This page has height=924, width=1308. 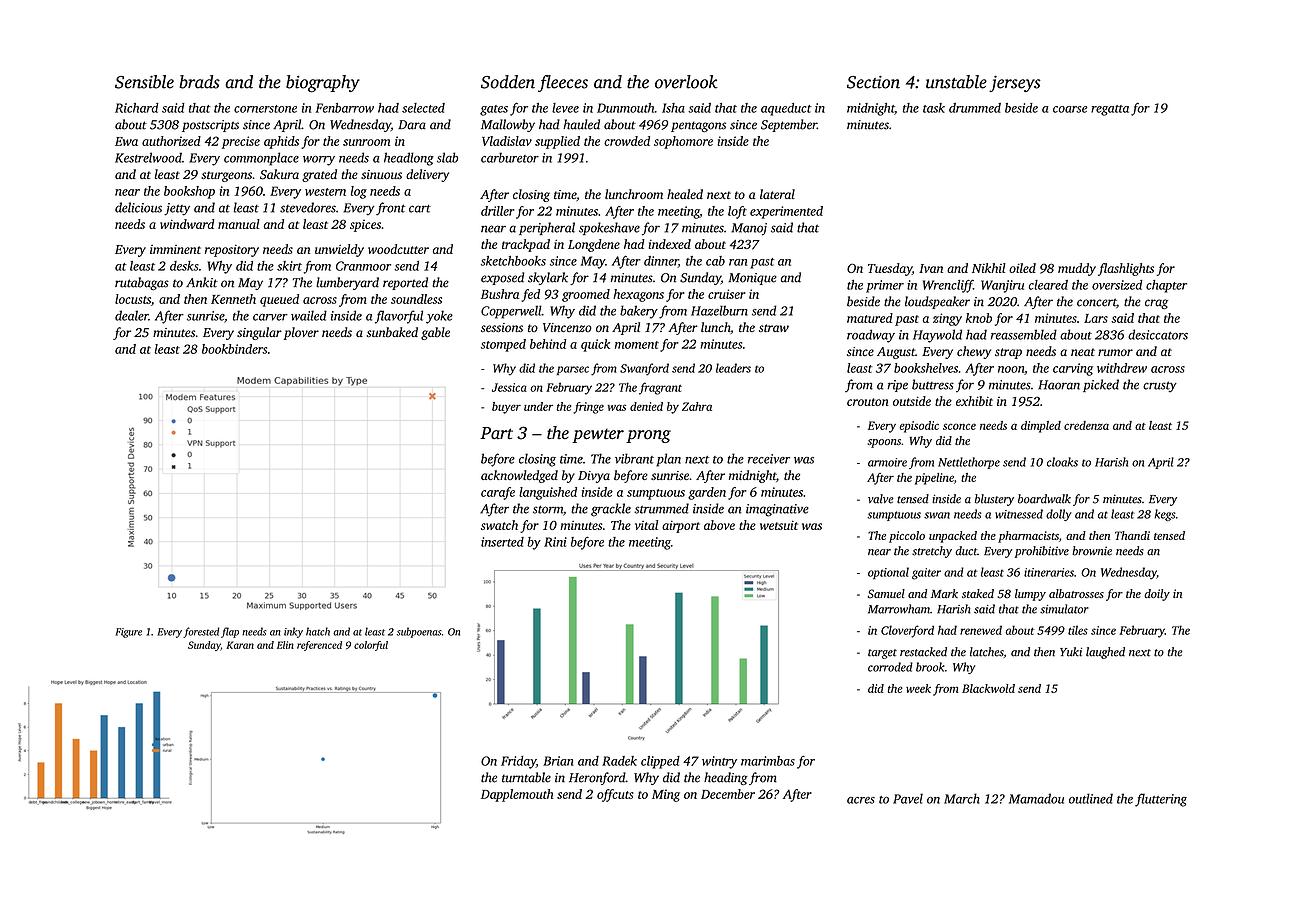 I want to click on grackle, so click(x=611, y=510).
